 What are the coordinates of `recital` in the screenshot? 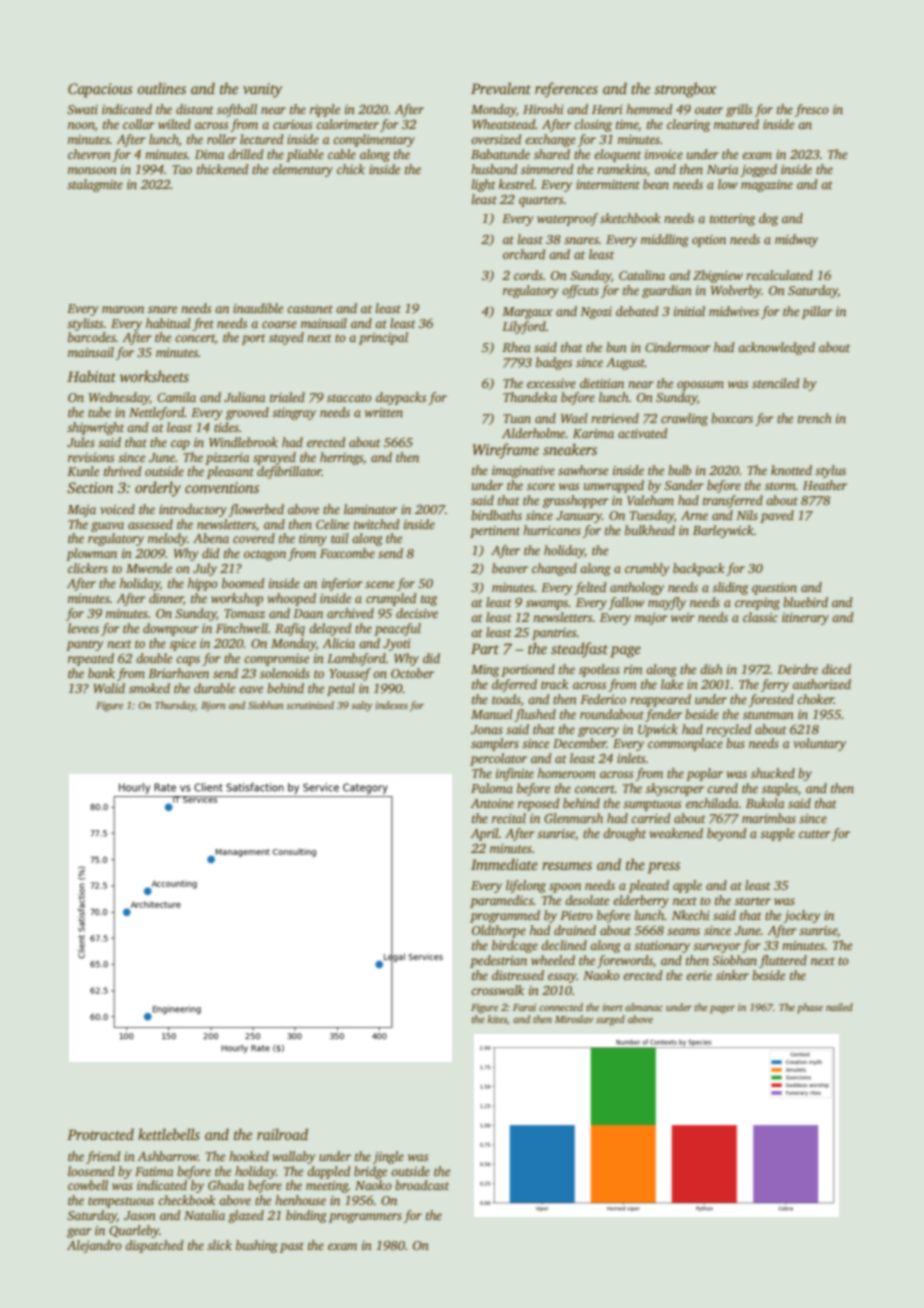 It's located at (509, 818).
